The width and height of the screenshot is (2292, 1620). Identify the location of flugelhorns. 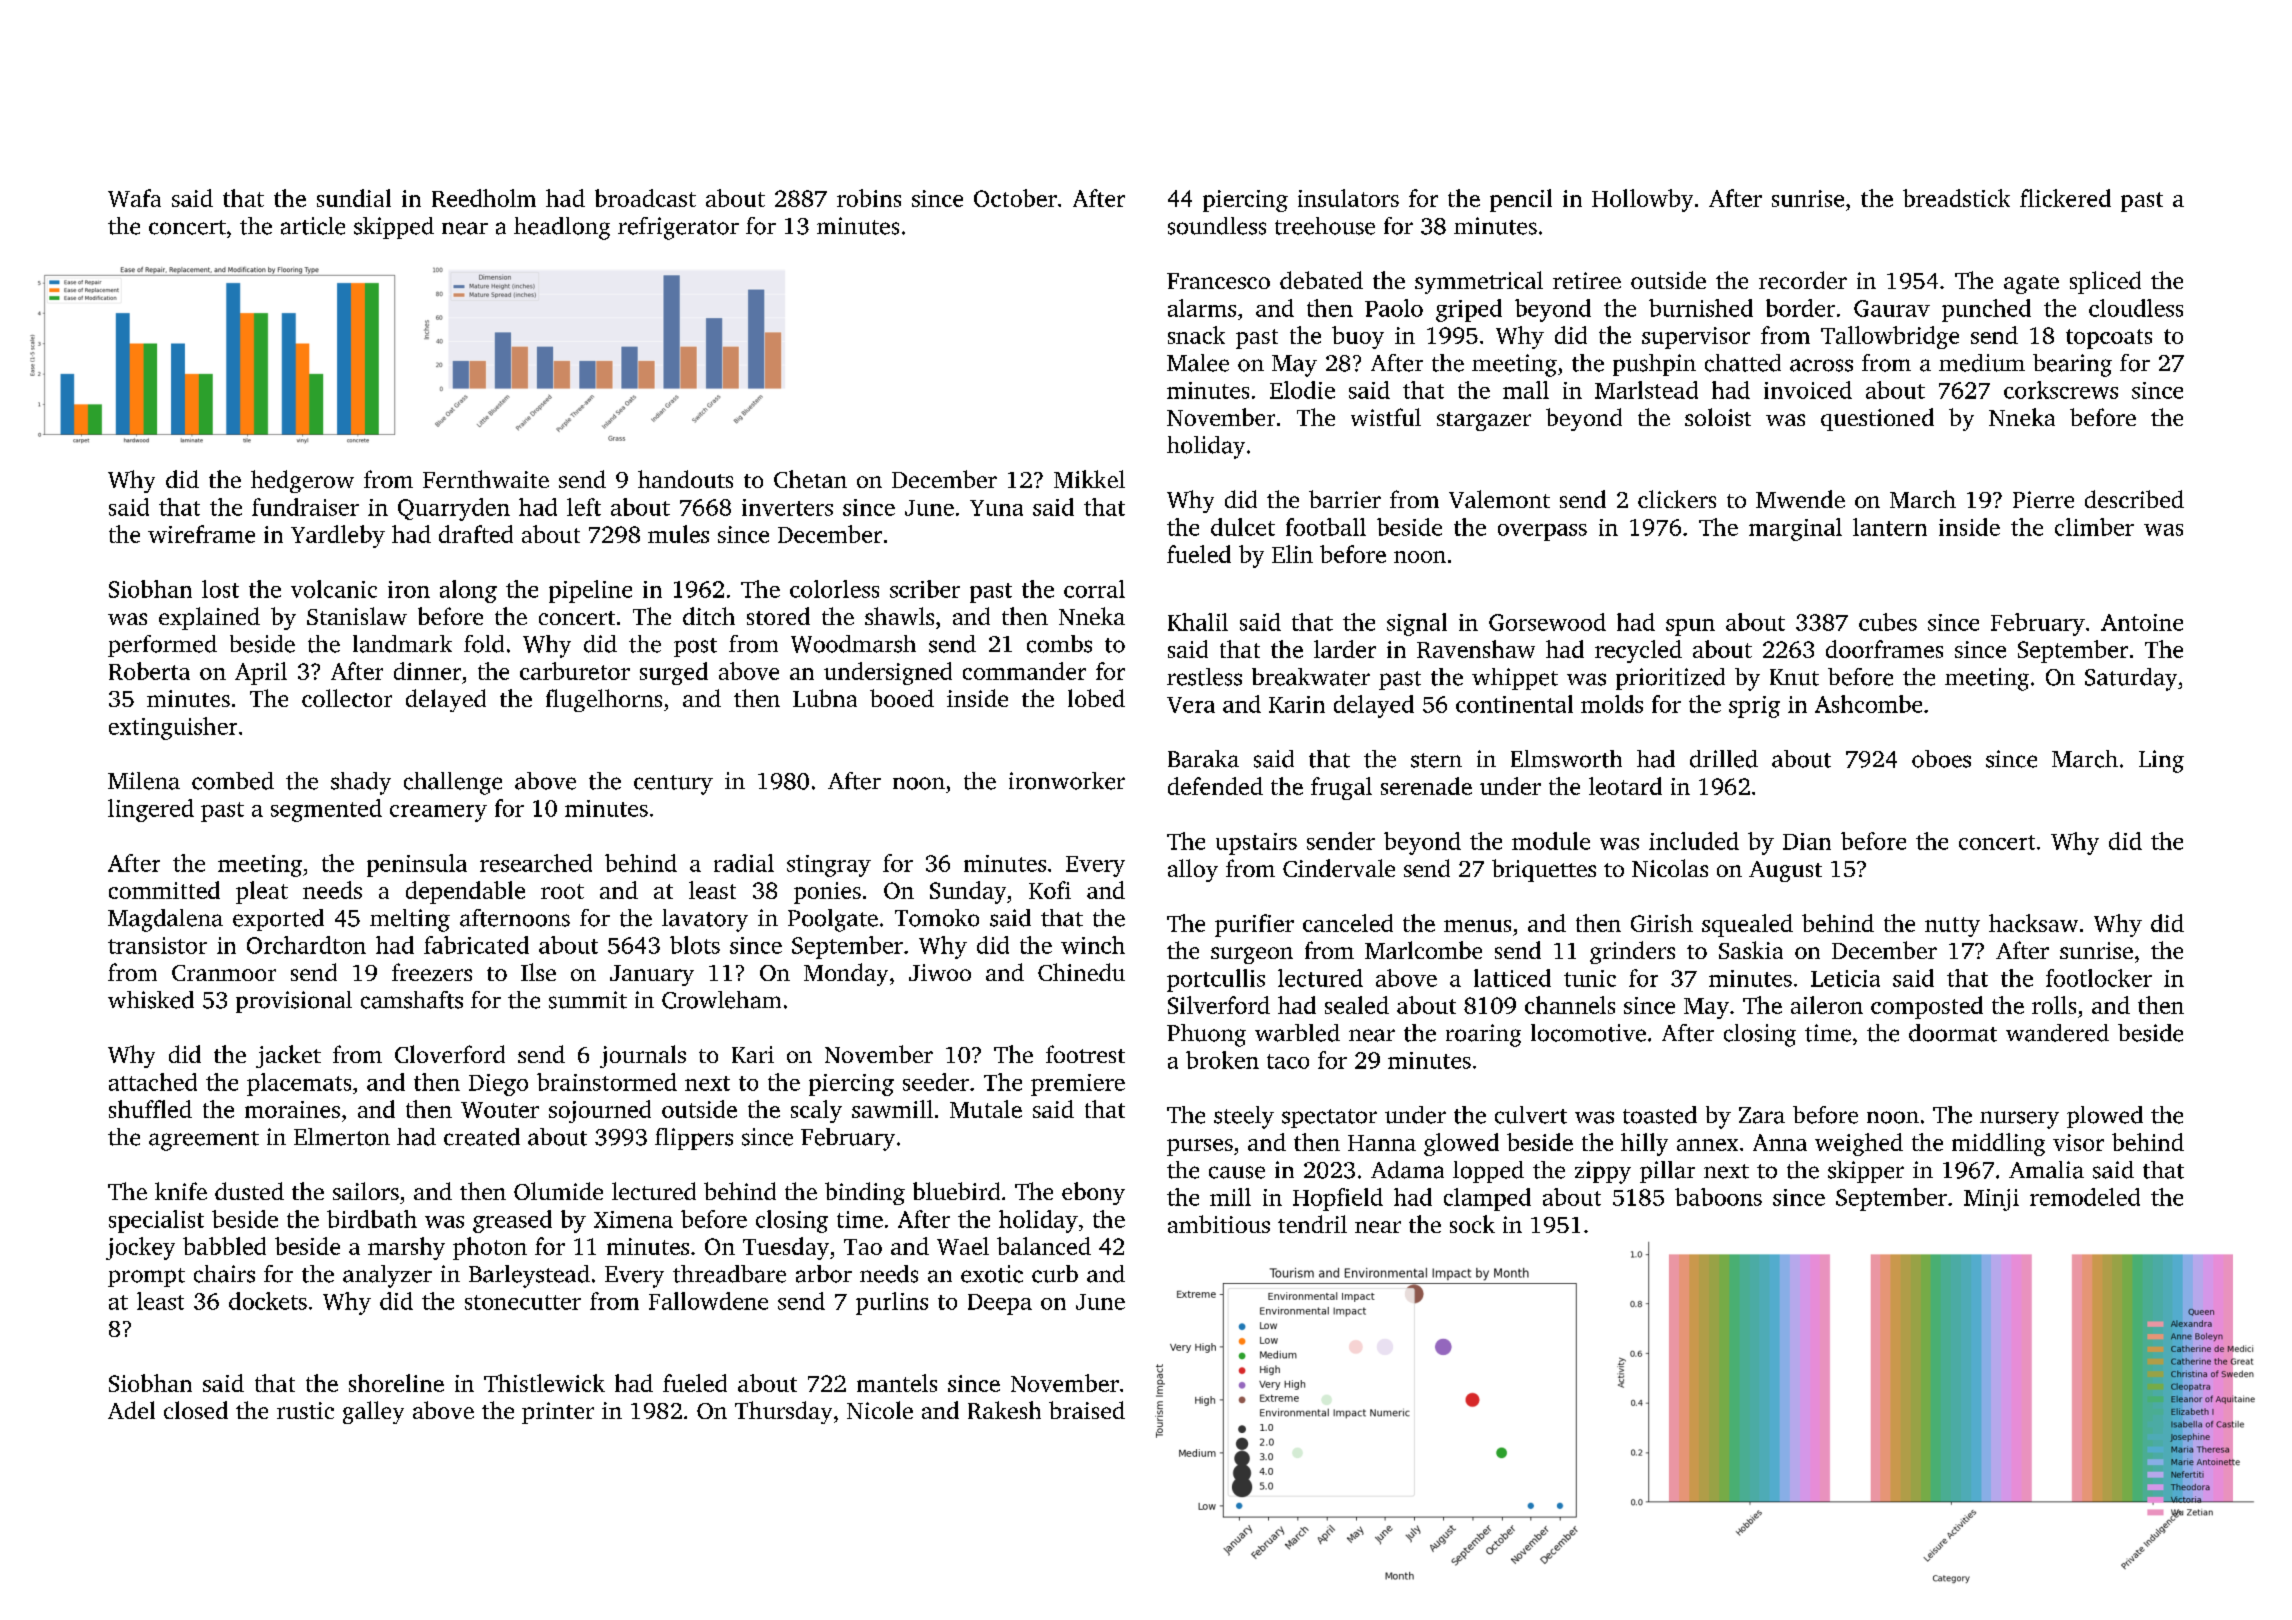
(604, 700).
